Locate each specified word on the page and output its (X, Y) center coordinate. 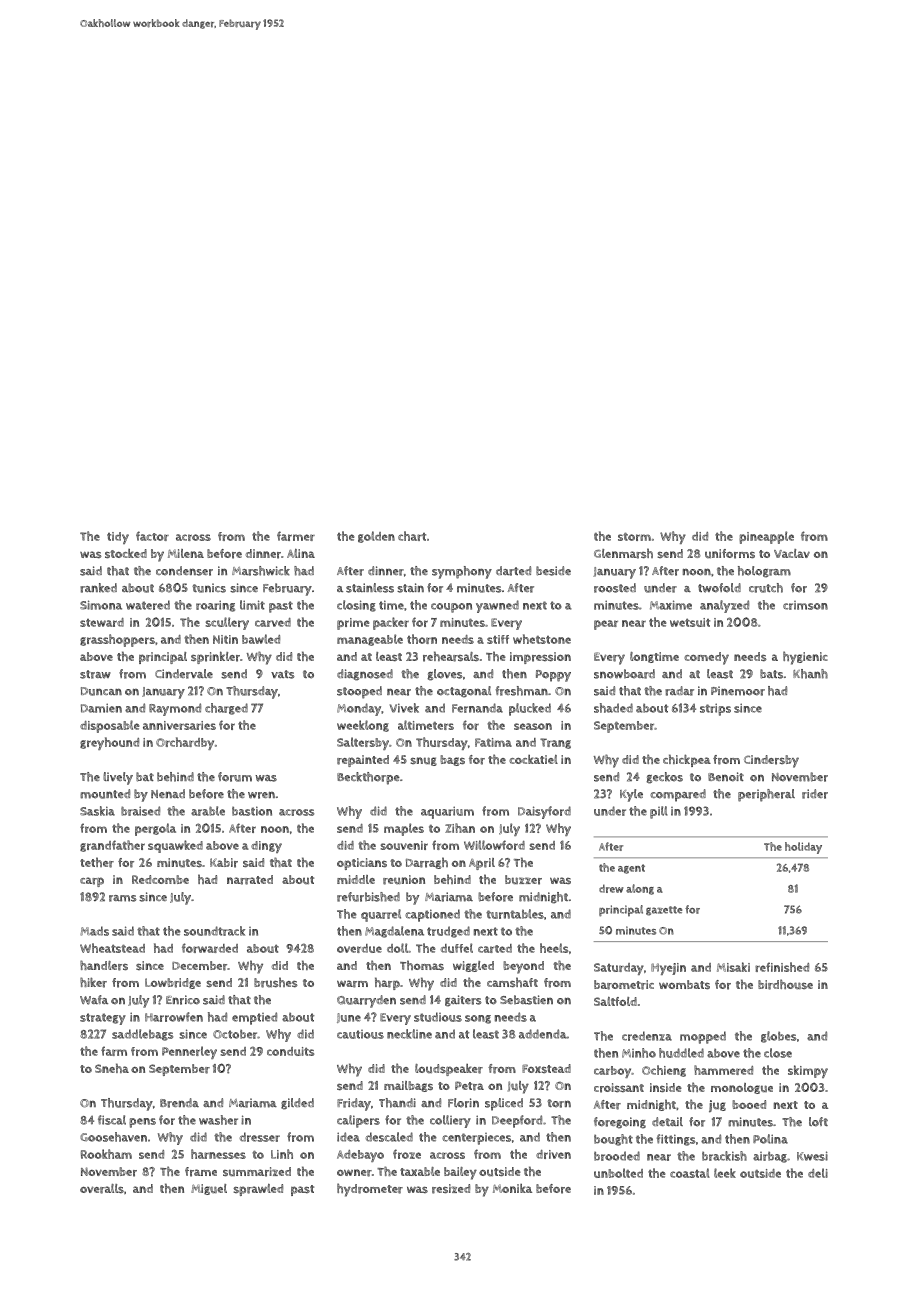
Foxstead (546, 1068)
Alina (301, 553)
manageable (370, 640)
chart (412, 536)
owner (354, 1173)
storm (634, 537)
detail (667, 1121)
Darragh (427, 863)
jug (717, 1106)
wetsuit (690, 622)
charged (226, 709)
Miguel (209, 1189)
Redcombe (160, 879)
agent (631, 869)
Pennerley (189, 1052)
